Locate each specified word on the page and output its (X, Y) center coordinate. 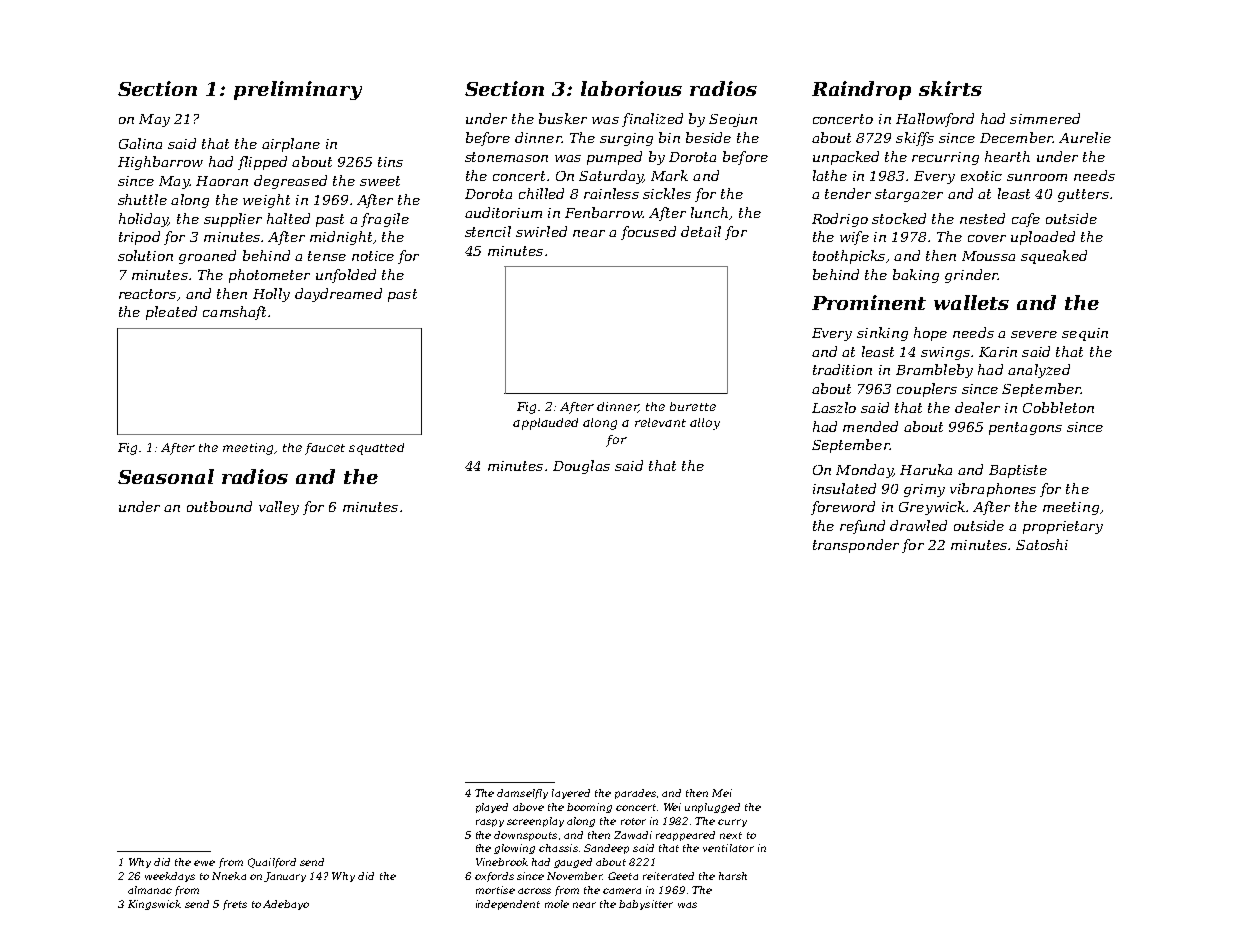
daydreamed (338, 295)
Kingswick (154, 905)
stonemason (506, 157)
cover (987, 238)
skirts (950, 88)
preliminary (298, 90)
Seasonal (166, 476)
